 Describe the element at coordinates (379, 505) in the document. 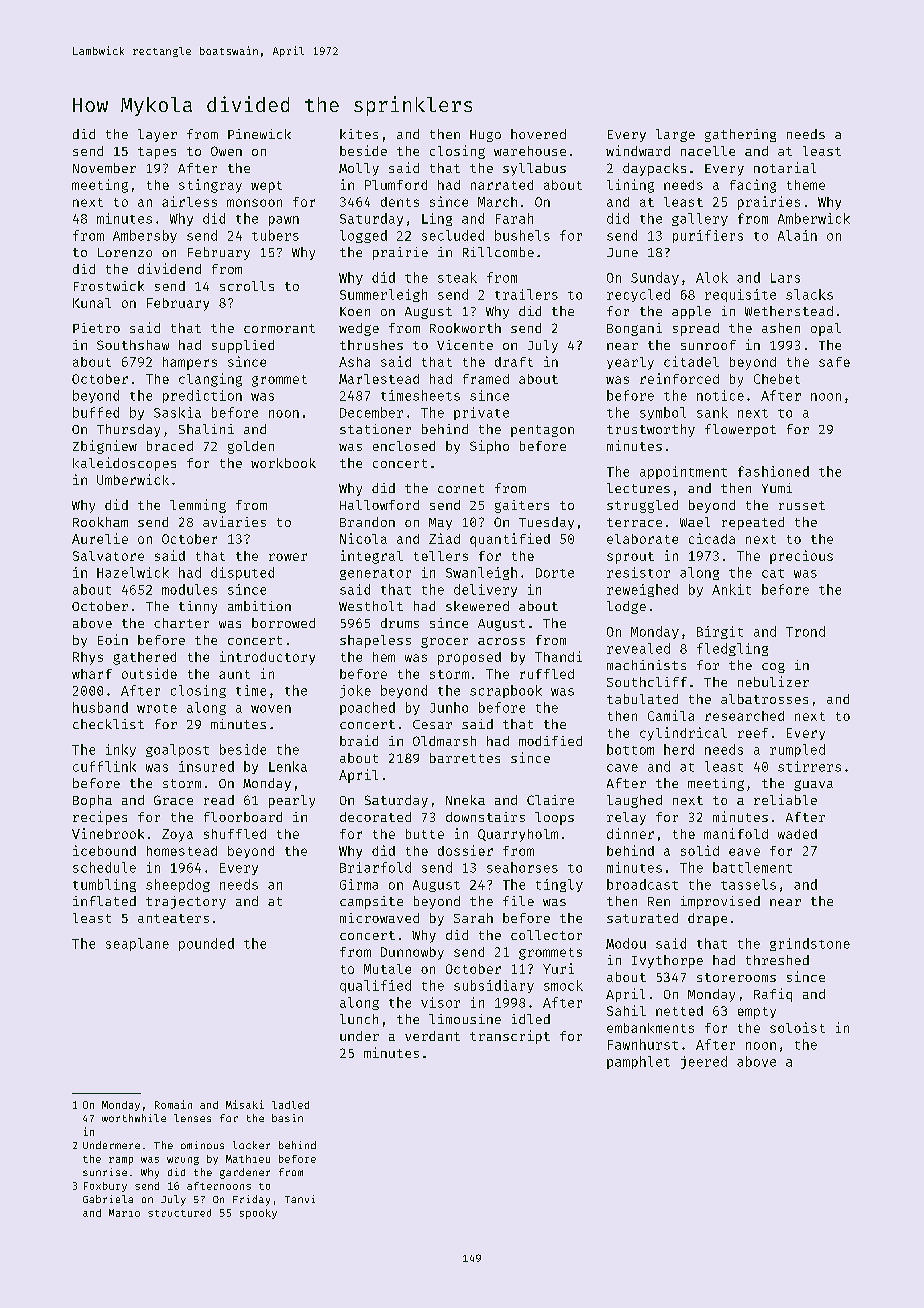

I see `Hallowford` at that location.
